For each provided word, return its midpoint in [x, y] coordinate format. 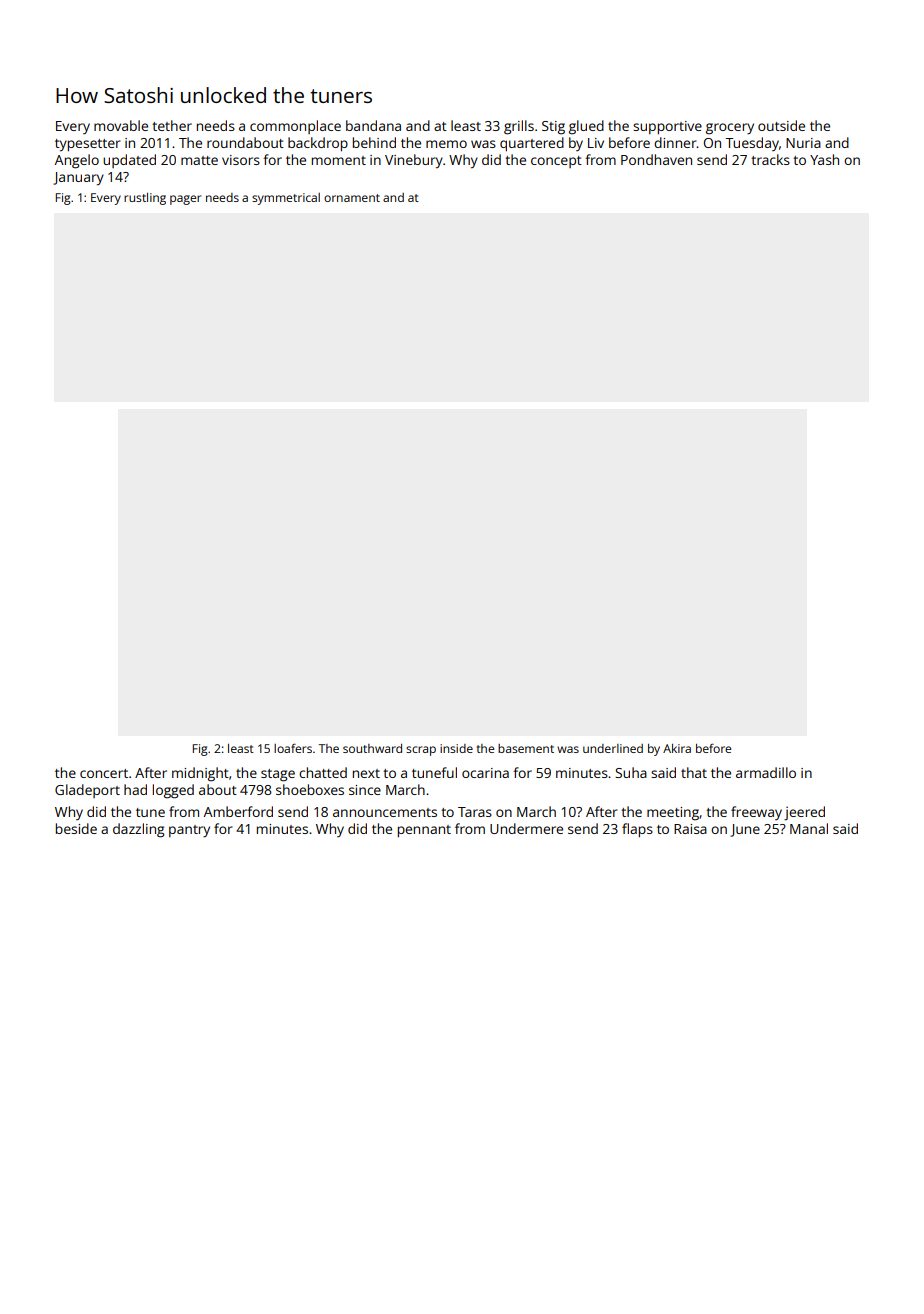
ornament [352, 198]
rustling [145, 199]
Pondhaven [656, 159]
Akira [677, 748]
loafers [293, 748]
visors [241, 160]
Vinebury [414, 161]
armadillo [766, 772]
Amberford [238, 811]
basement [526, 748]
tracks [770, 159]
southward [372, 748]
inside [456, 748]
